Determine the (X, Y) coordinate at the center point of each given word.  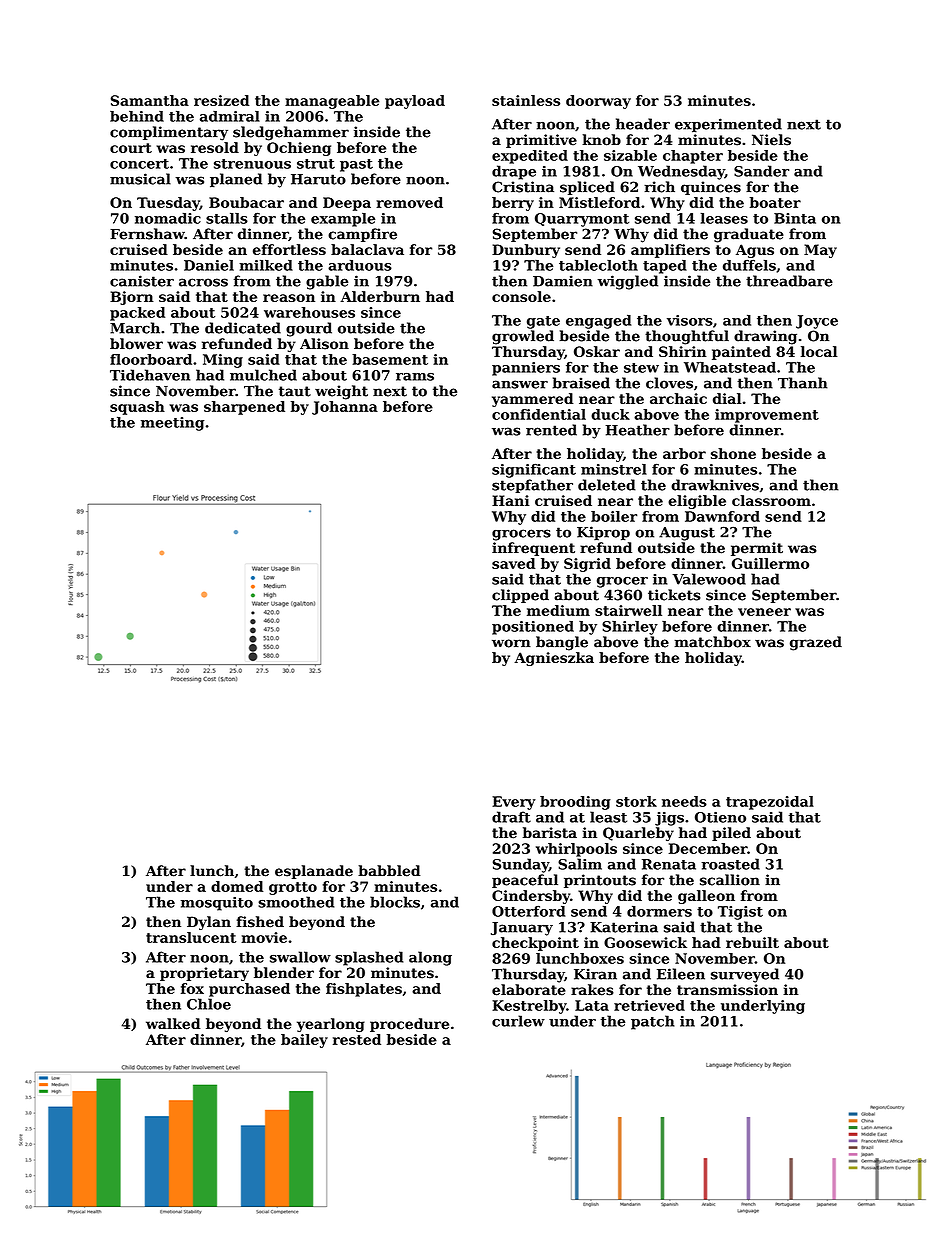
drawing (765, 337)
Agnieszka (554, 659)
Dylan (209, 923)
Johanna (345, 408)
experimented (728, 125)
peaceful (525, 881)
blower (136, 344)
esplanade (314, 872)
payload (415, 102)
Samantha (150, 100)
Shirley (630, 628)
